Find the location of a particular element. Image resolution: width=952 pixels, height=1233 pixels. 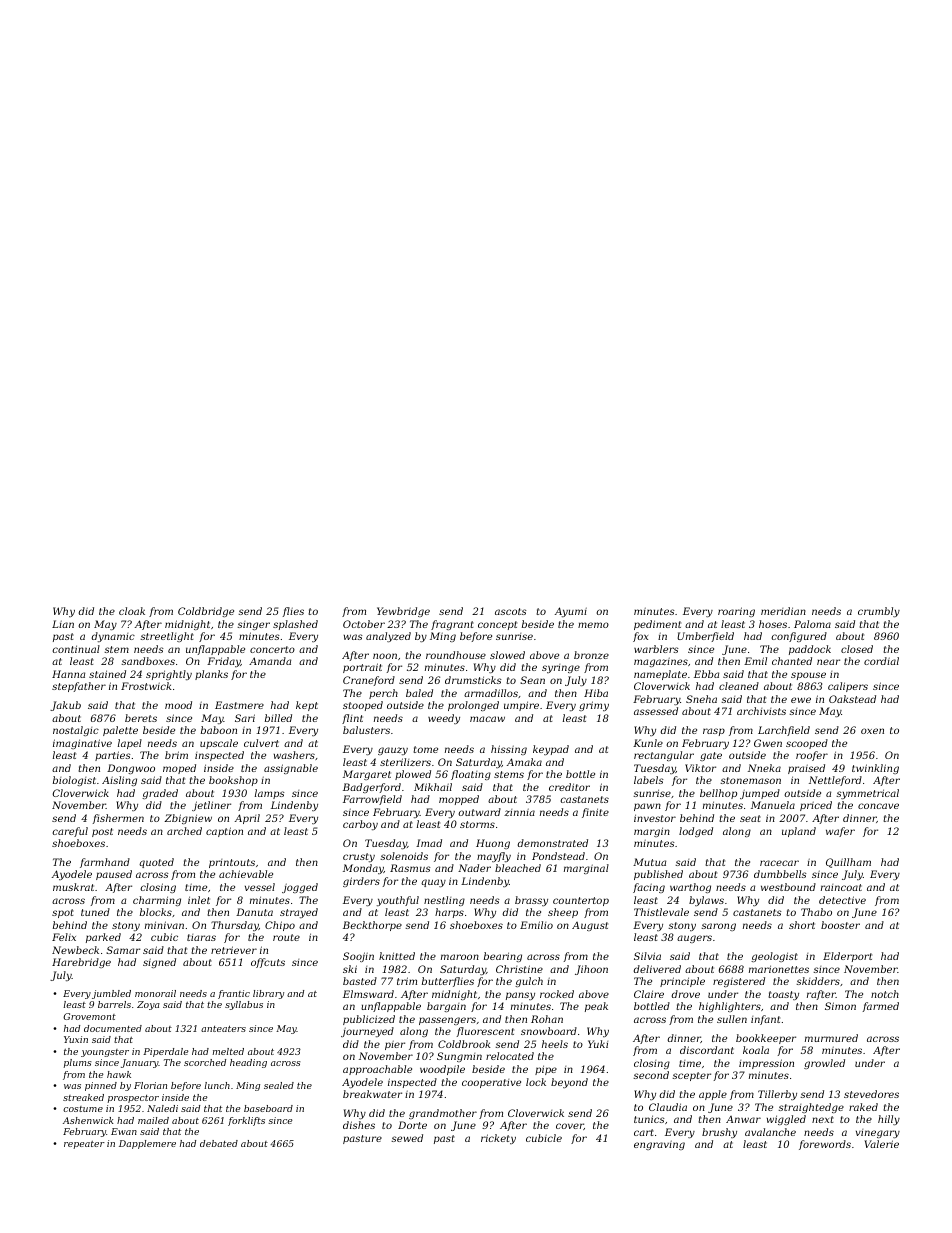

syllabus is located at coordinates (244, 1005).
